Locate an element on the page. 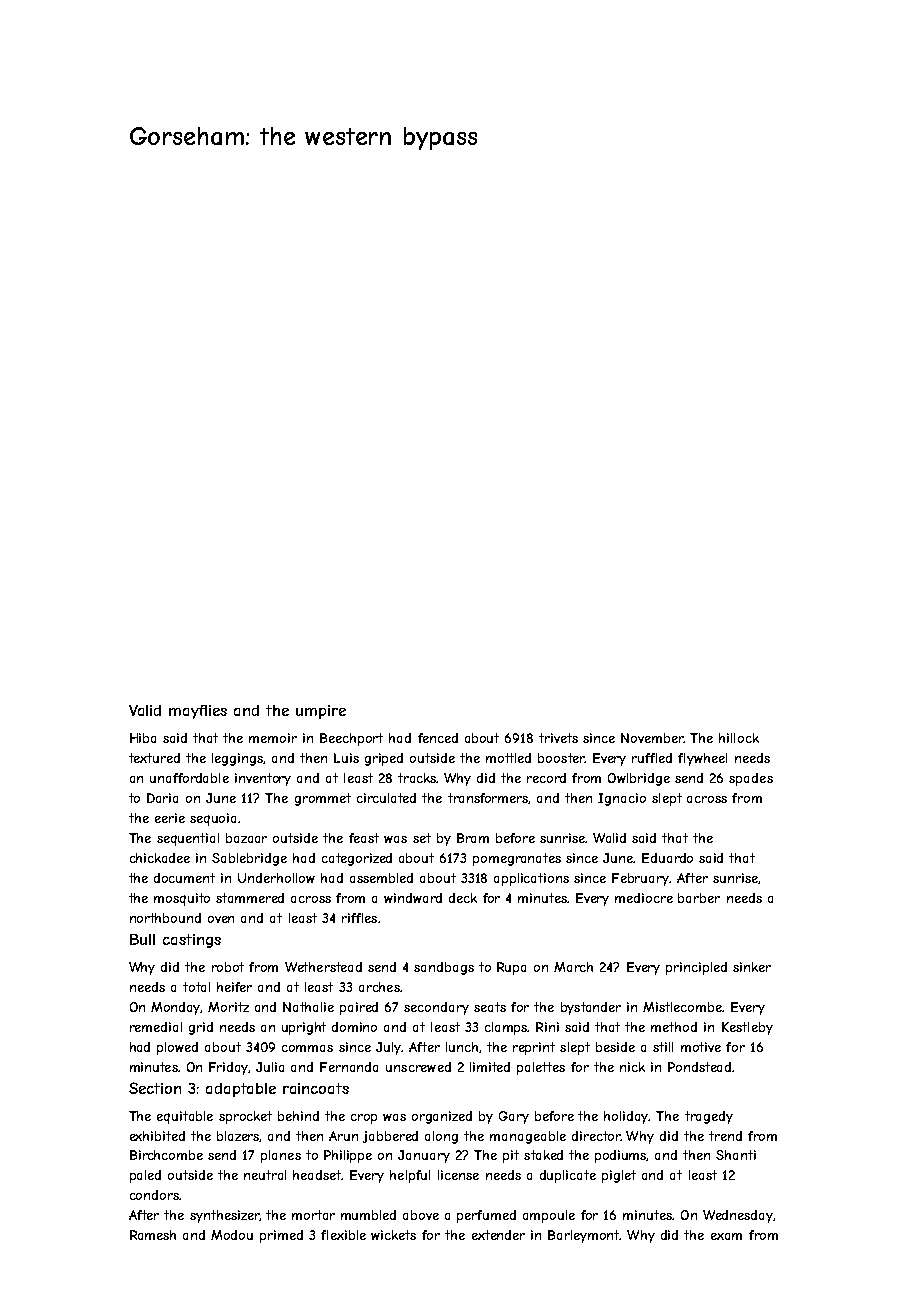  spades is located at coordinates (751, 779).
